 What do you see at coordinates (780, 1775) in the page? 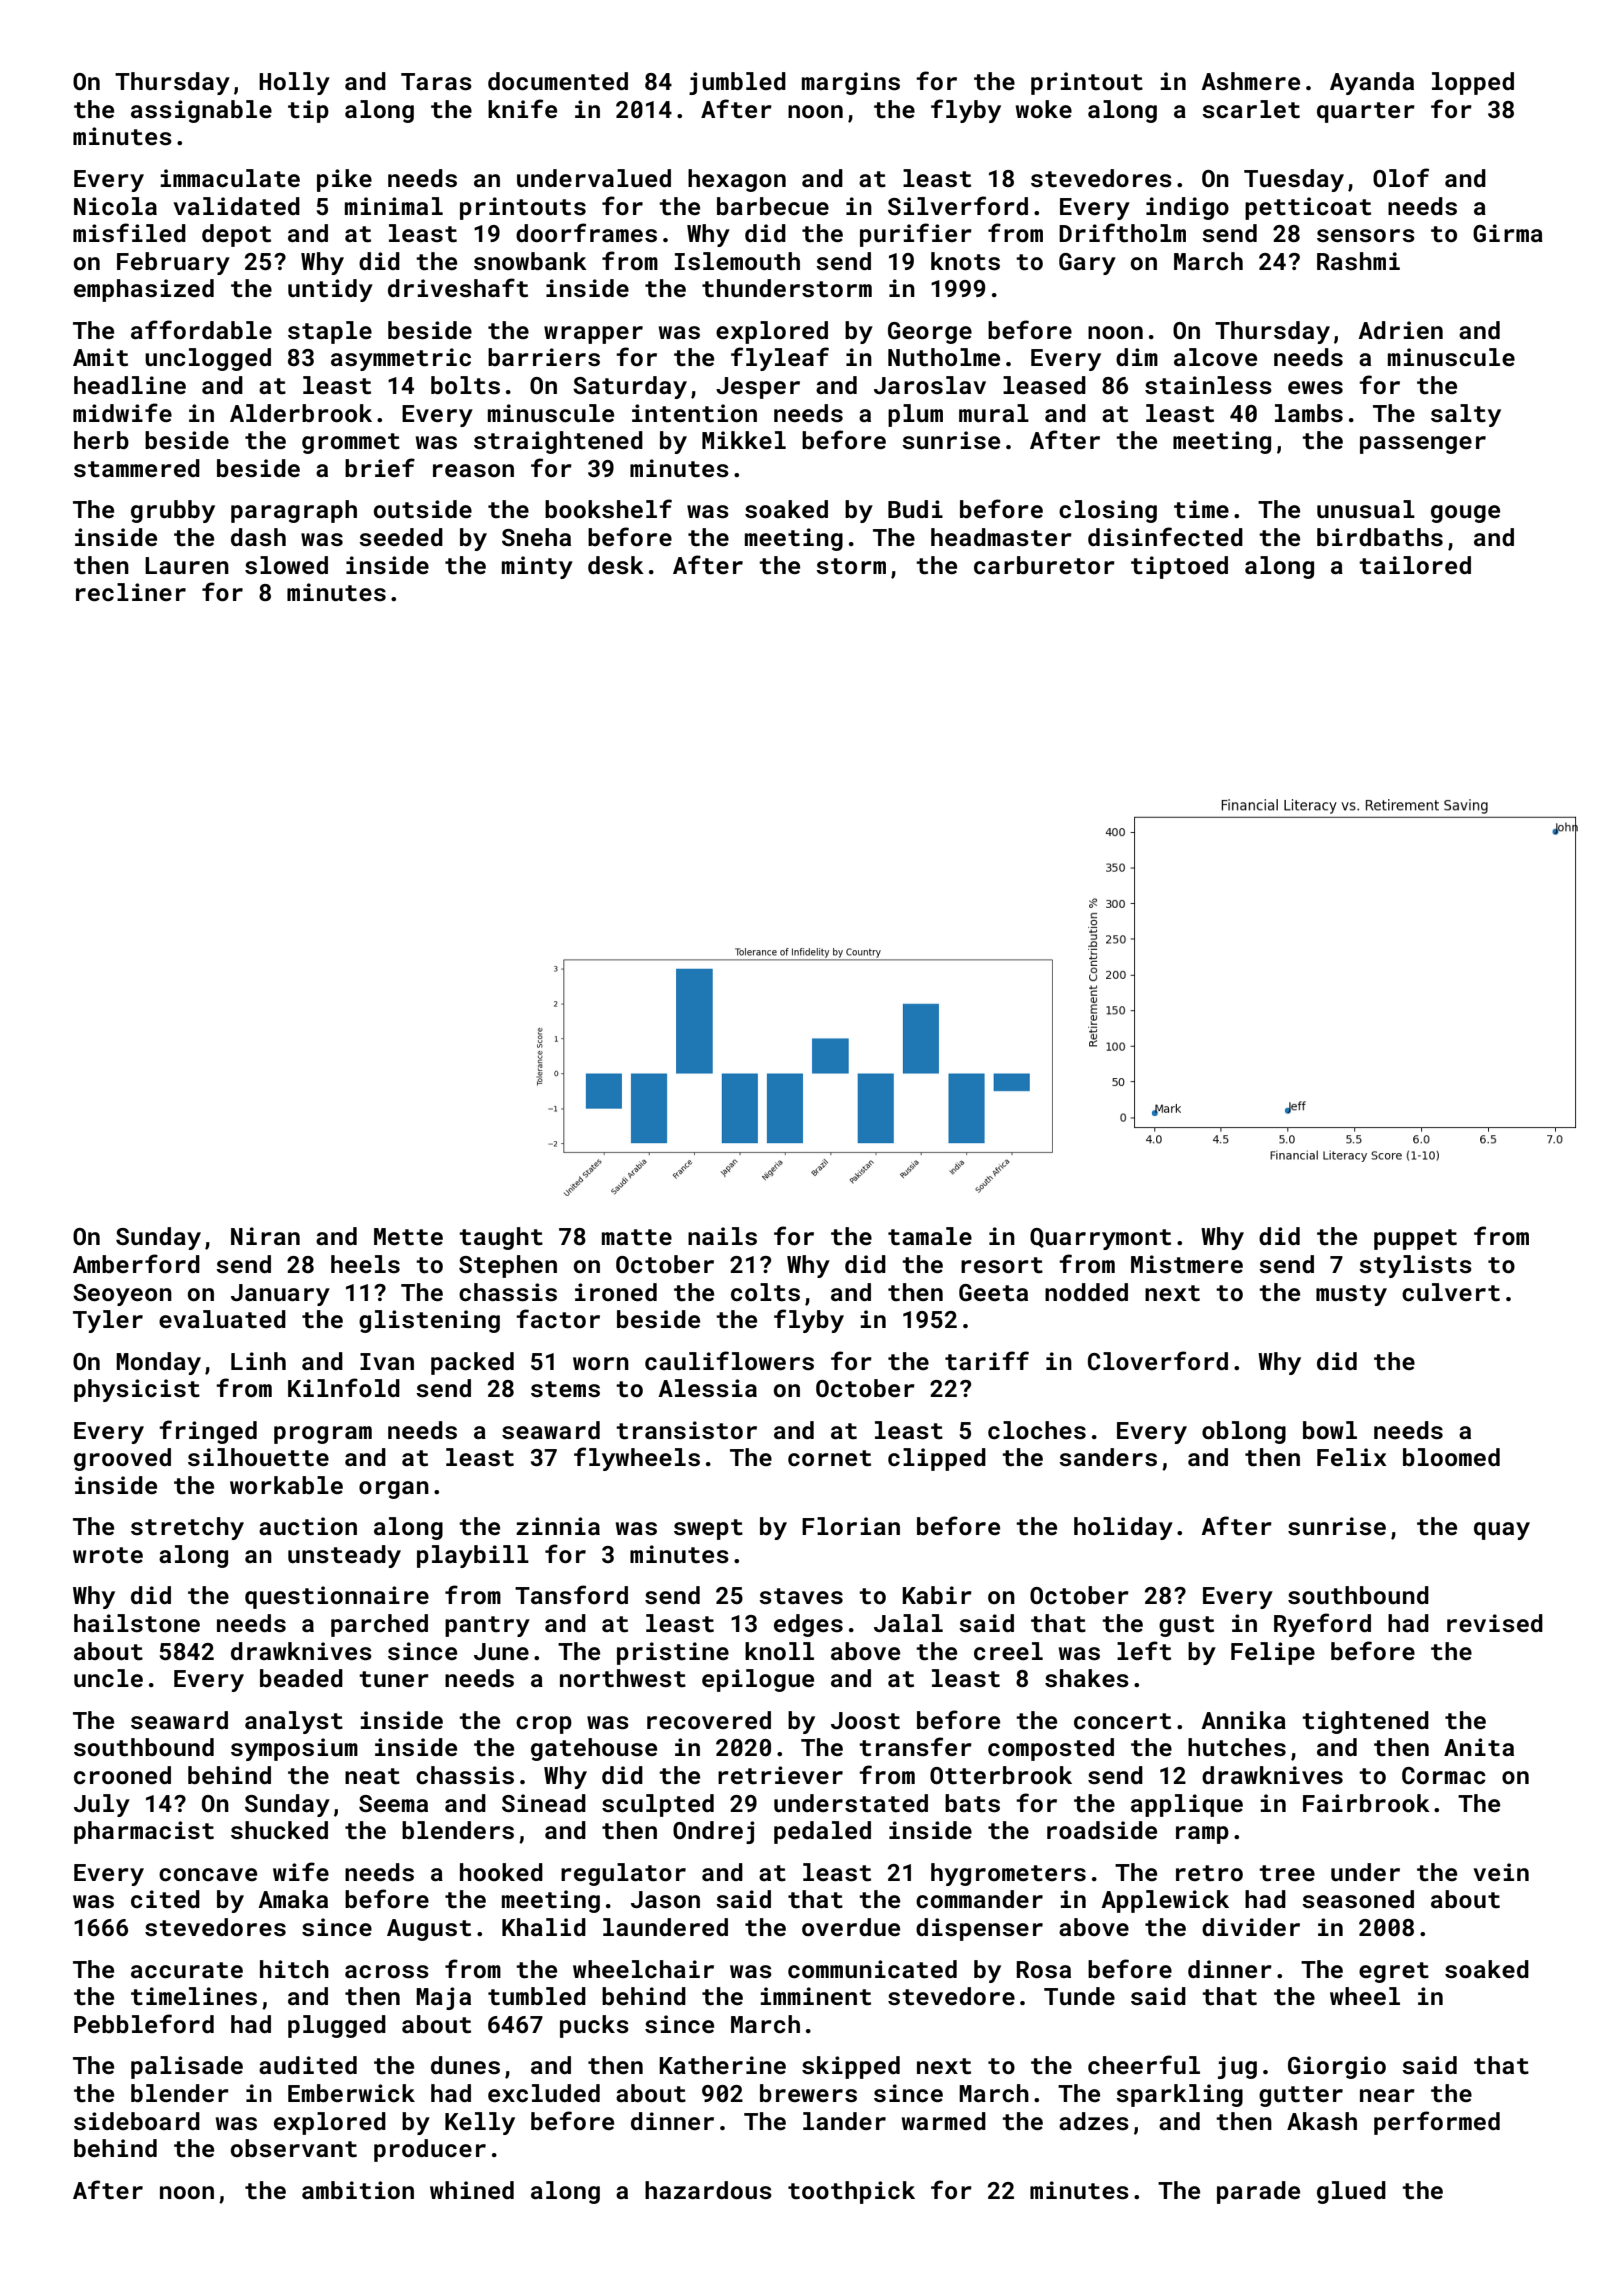
I see `retriever` at bounding box center [780, 1775].
